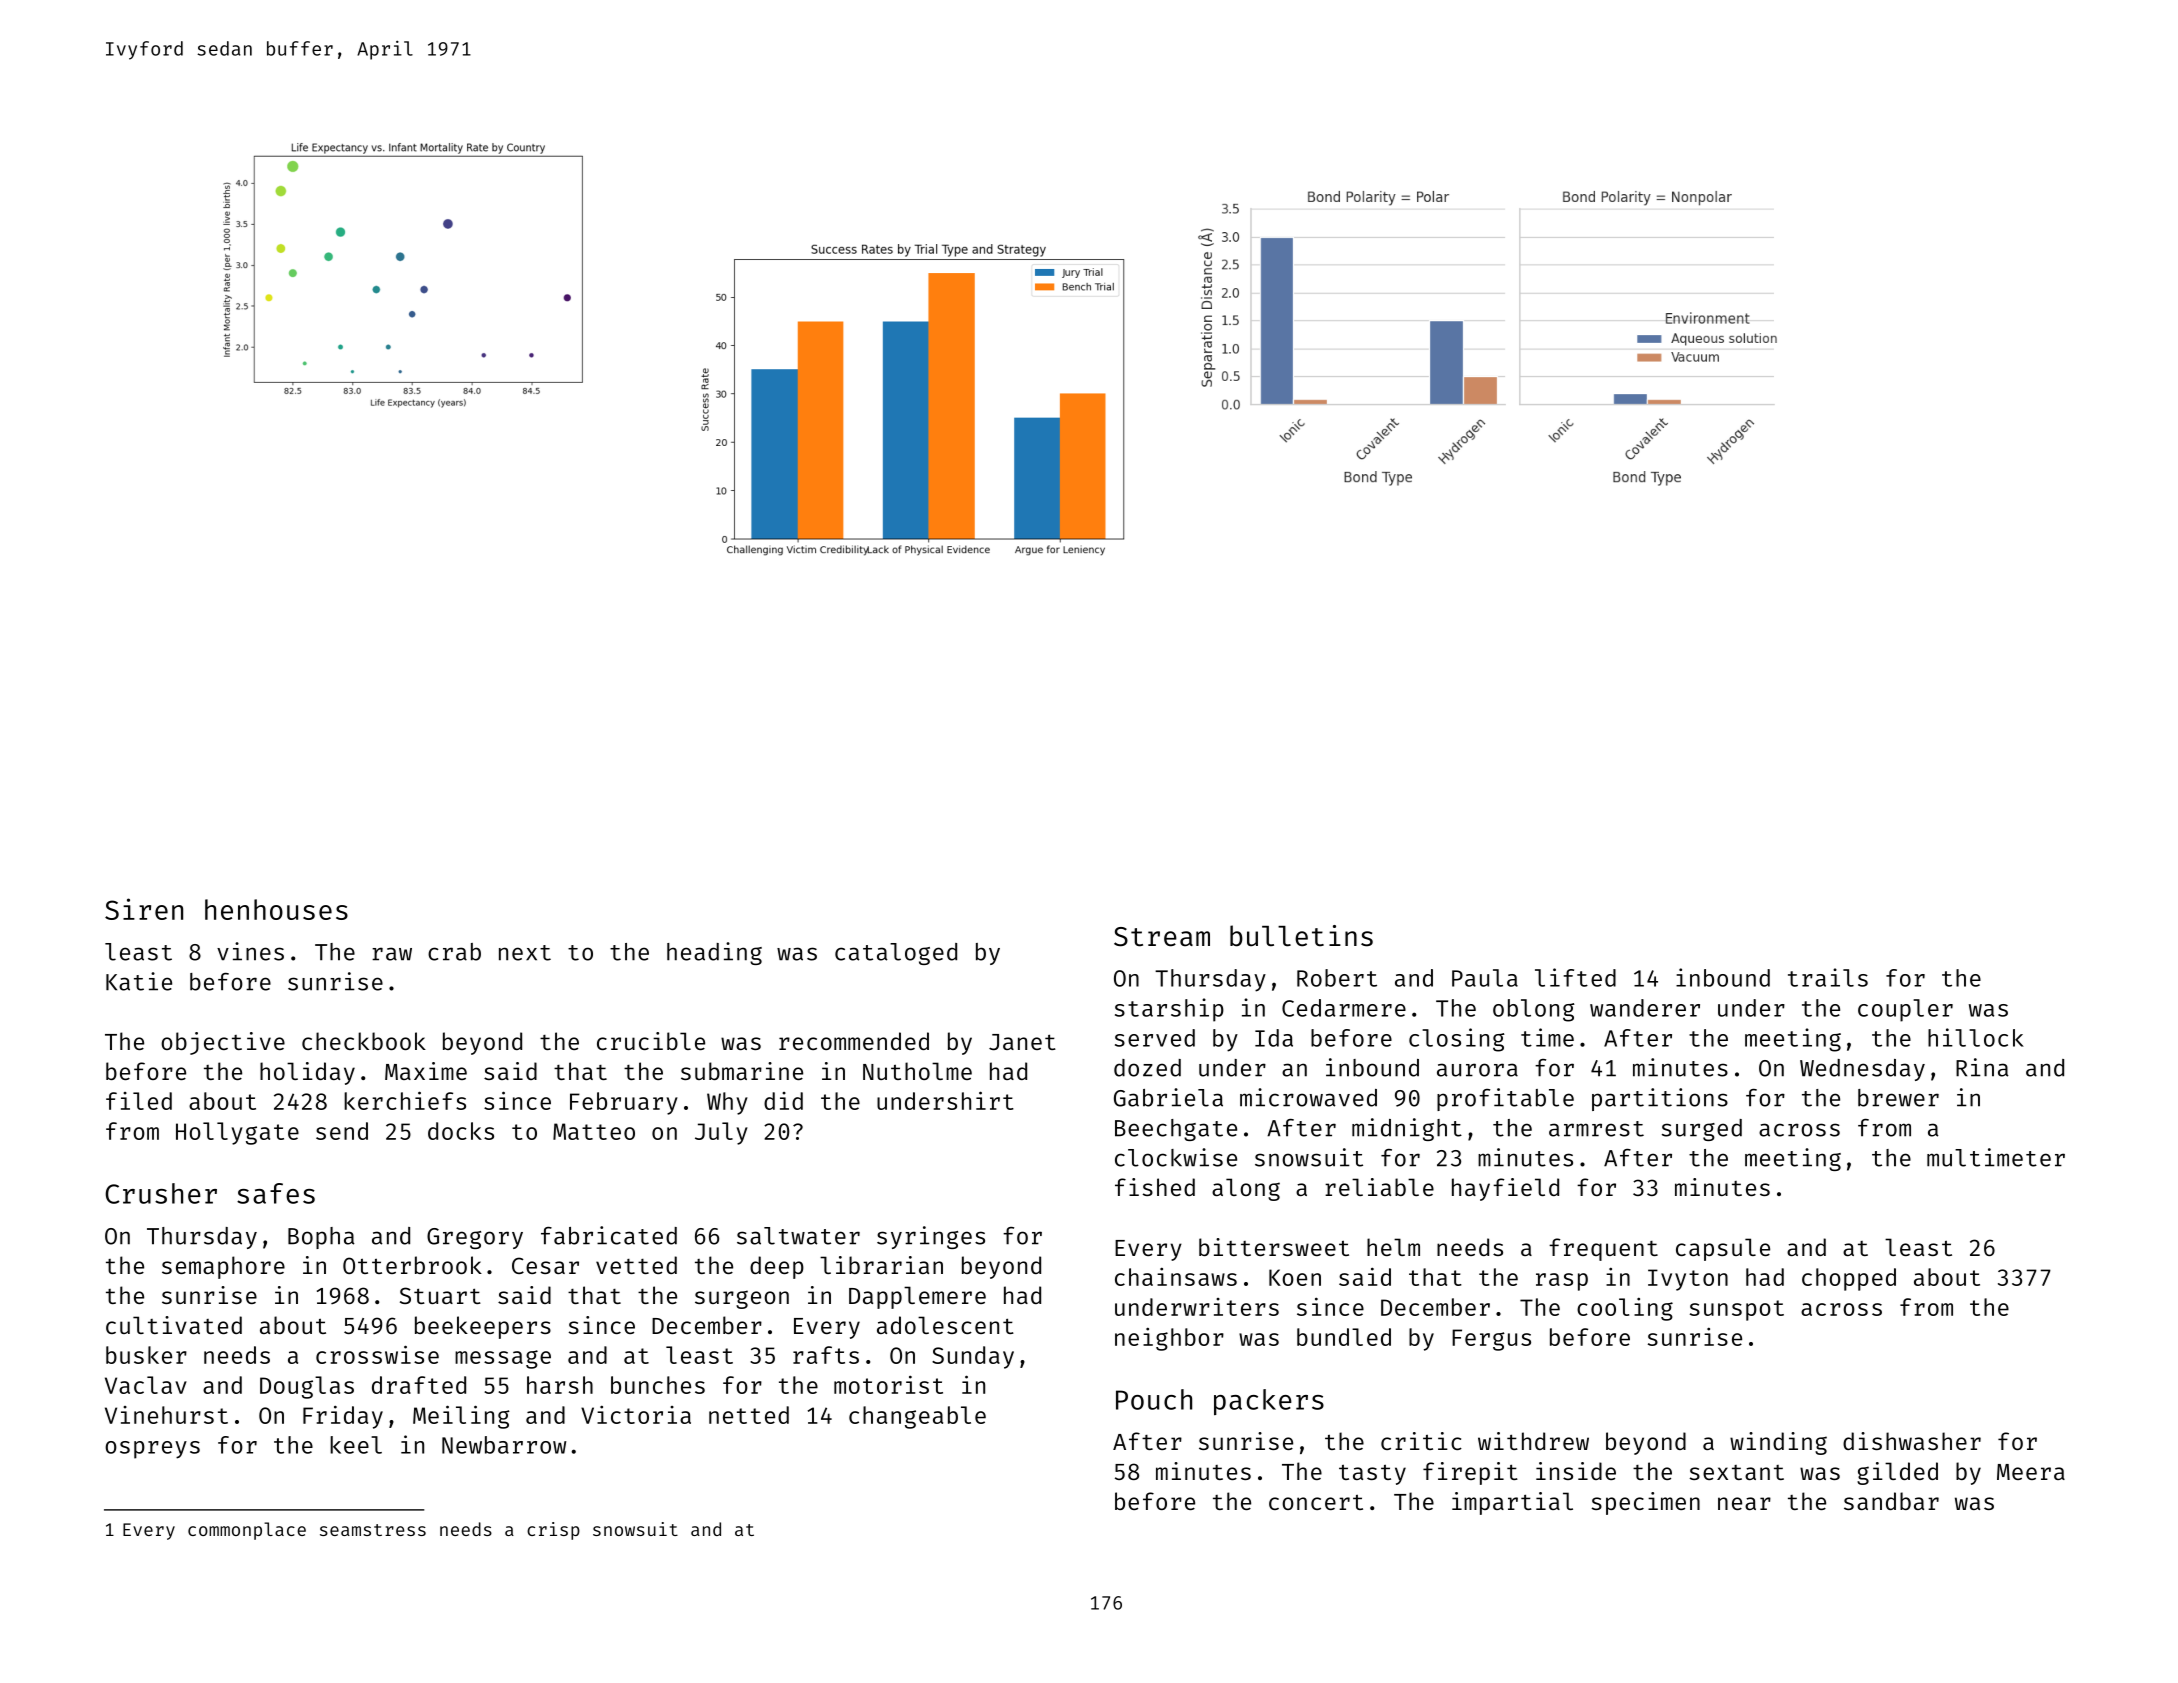 This document has height=1683, width=2178. I want to click on bulletins, so click(1301, 936).
